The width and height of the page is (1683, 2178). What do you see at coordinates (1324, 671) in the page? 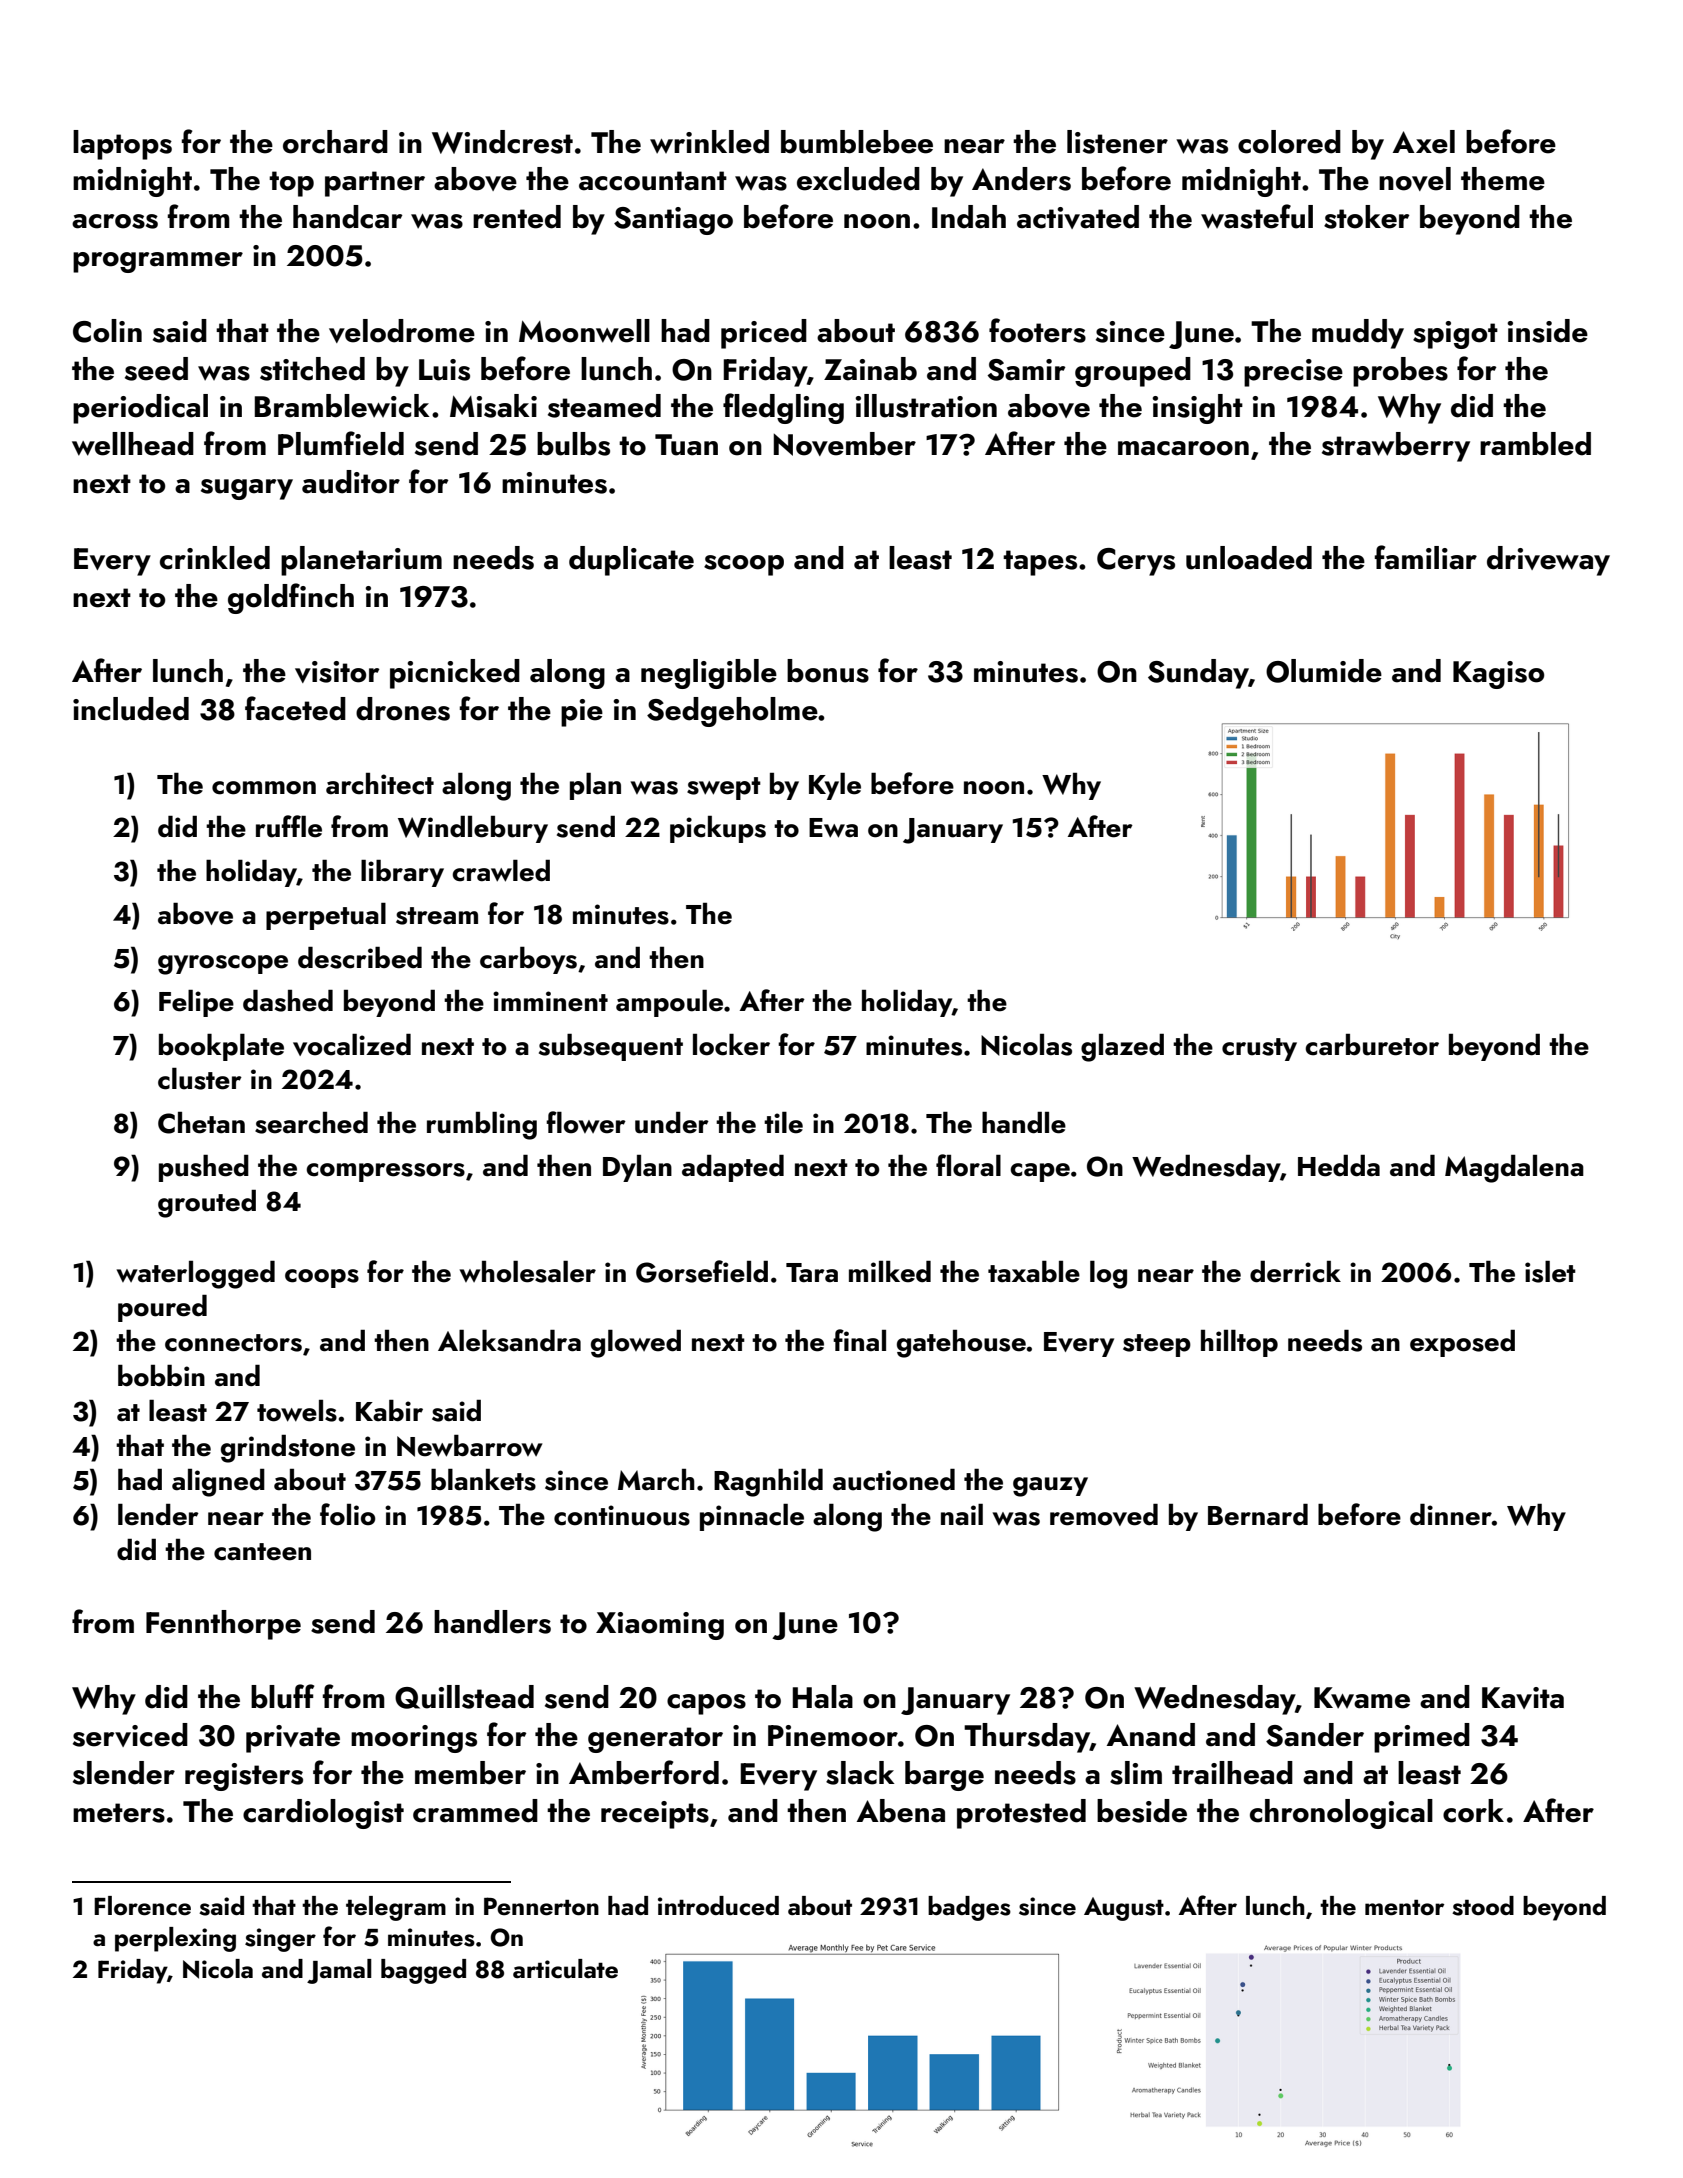
I see `Olumide` at bounding box center [1324, 671].
